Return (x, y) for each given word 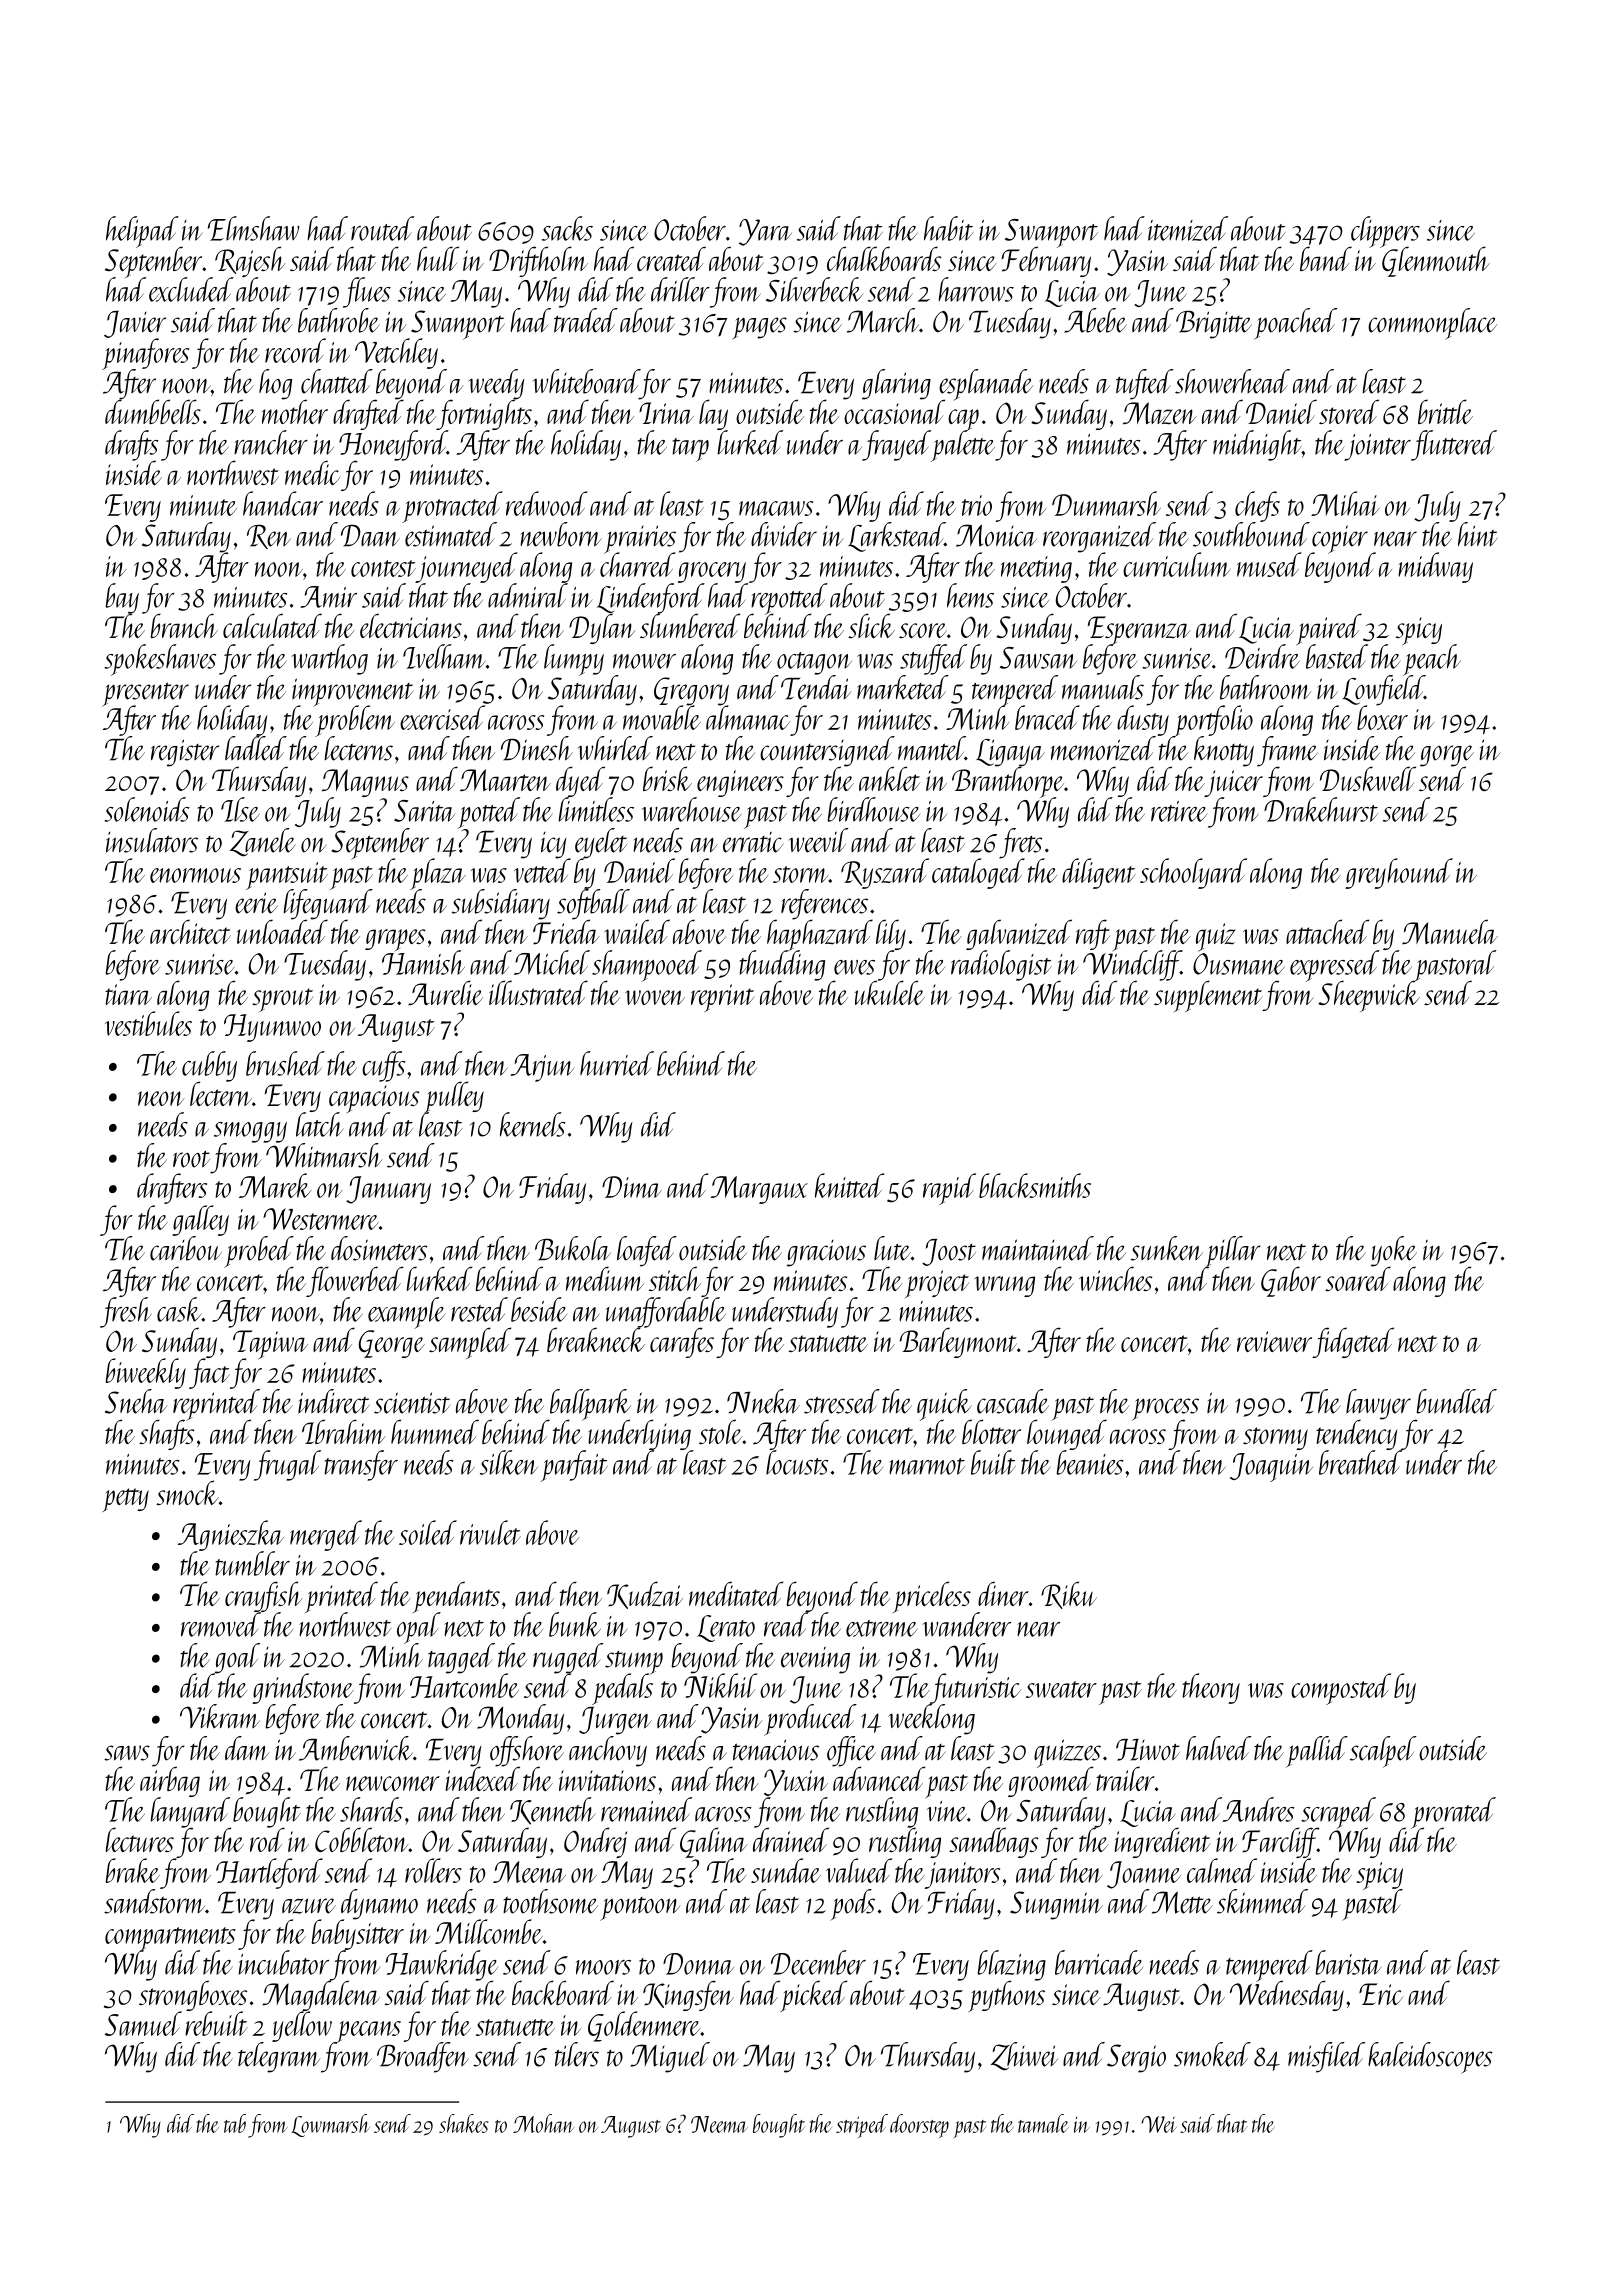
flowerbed (354, 1281)
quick (944, 1404)
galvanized (1019, 934)
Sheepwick (1369, 996)
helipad (142, 231)
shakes (463, 2123)
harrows (976, 289)
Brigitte (1214, 324)
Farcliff (1280, 1842)
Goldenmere (644, 2026)
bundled (1457, 1401)
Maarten (505, 780)
